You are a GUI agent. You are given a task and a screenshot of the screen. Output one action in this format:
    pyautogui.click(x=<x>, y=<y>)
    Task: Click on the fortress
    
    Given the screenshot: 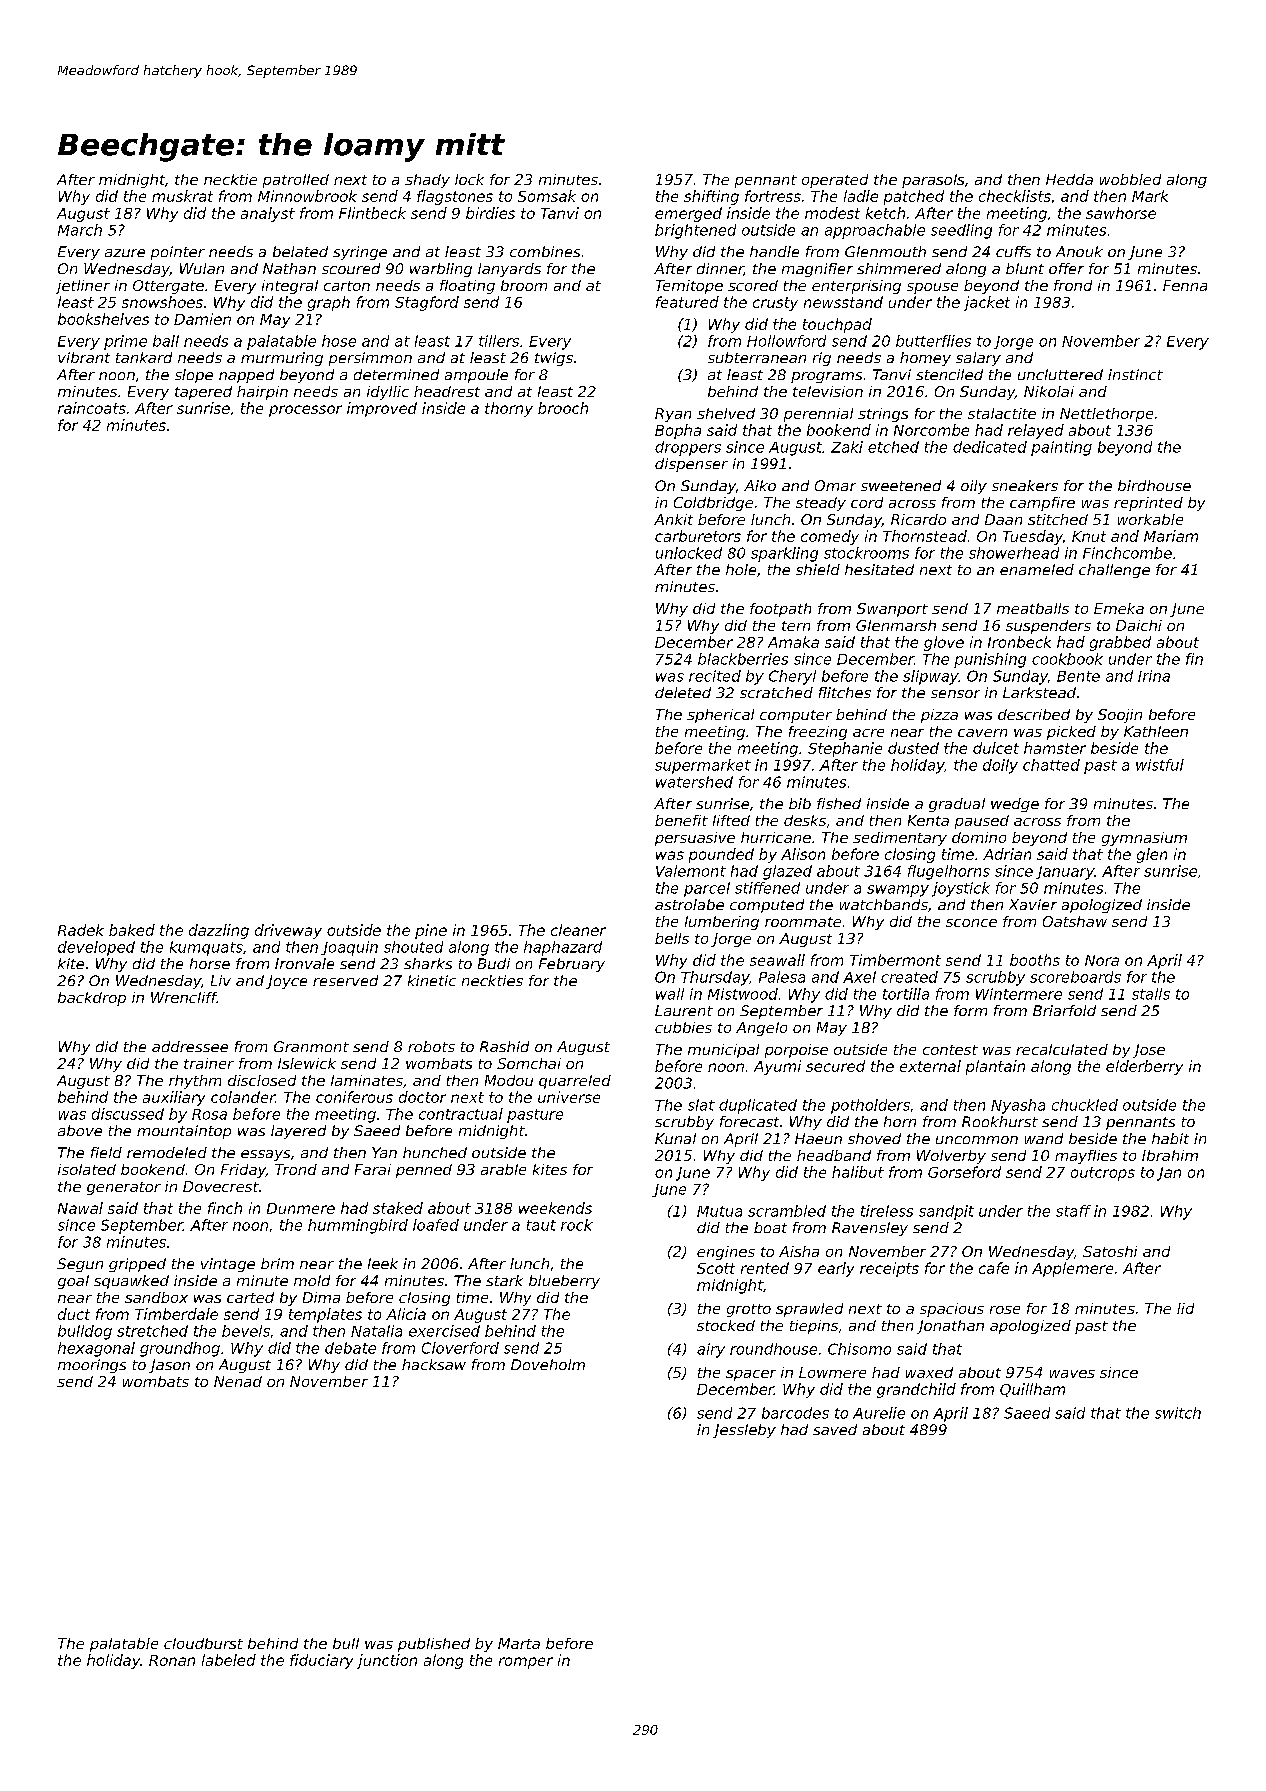 What is the action you would take?
    pyautogui.click(x=773, y=196)
